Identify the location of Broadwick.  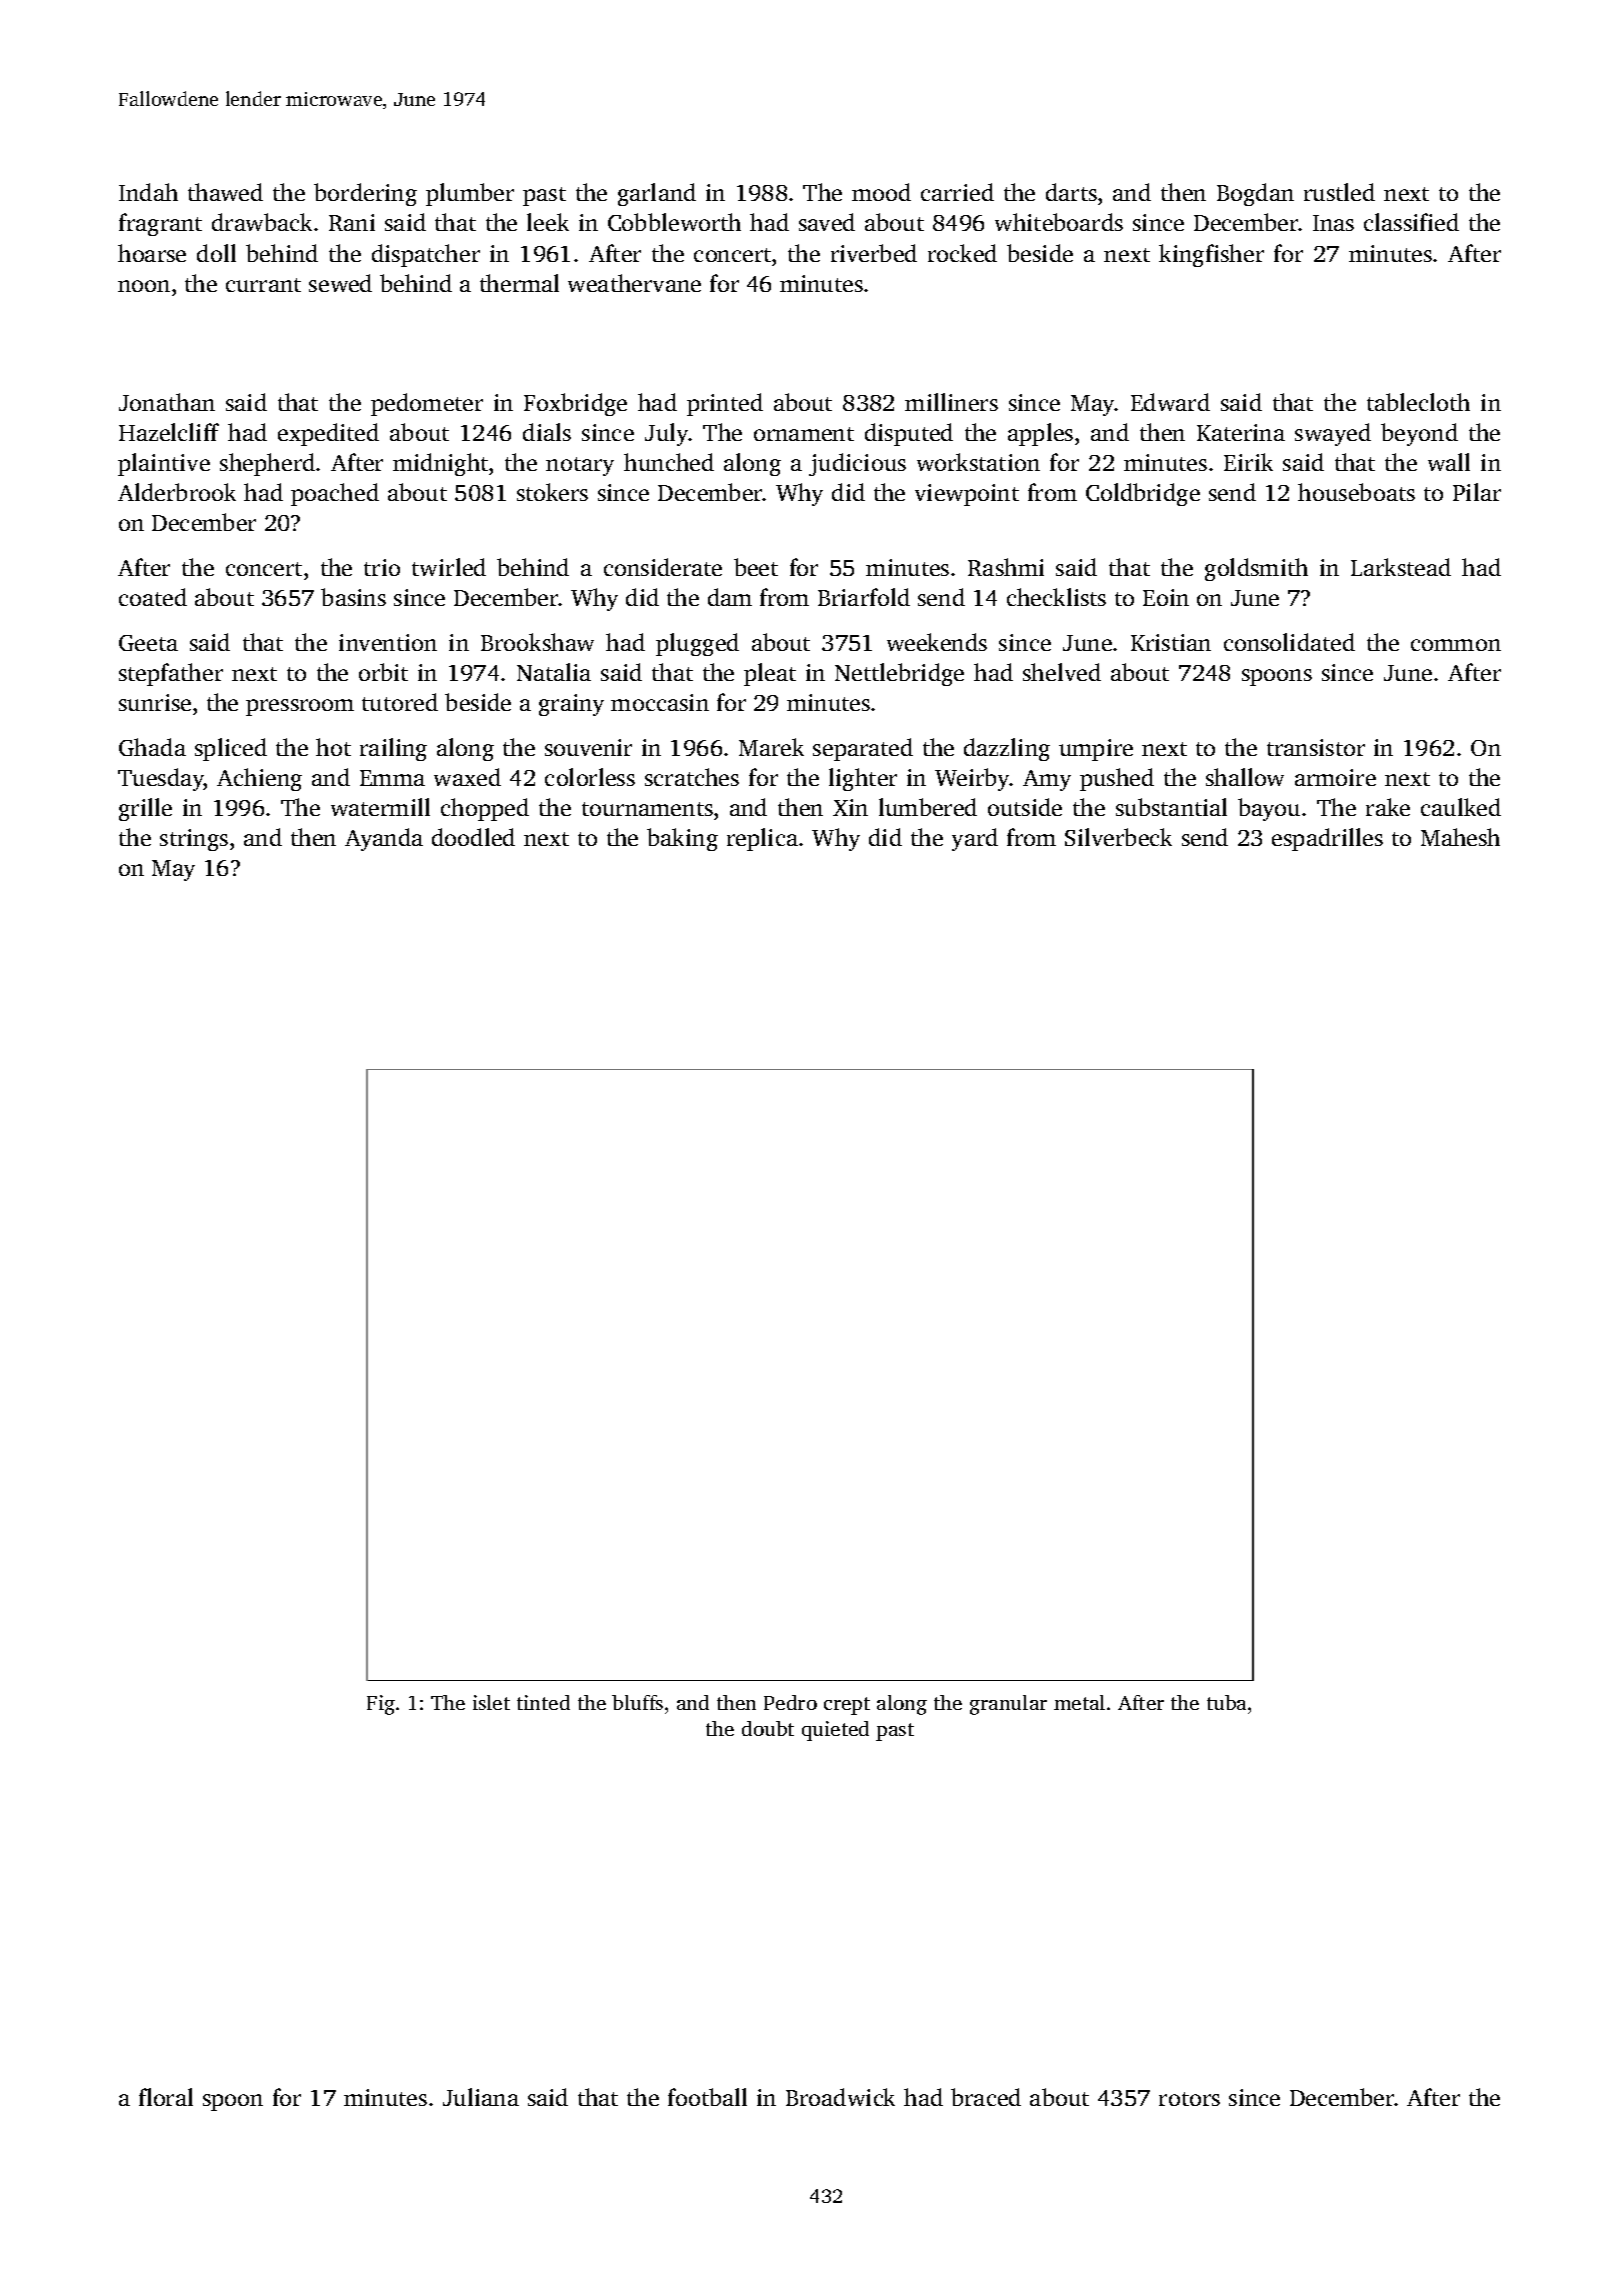
(840, 2097).
